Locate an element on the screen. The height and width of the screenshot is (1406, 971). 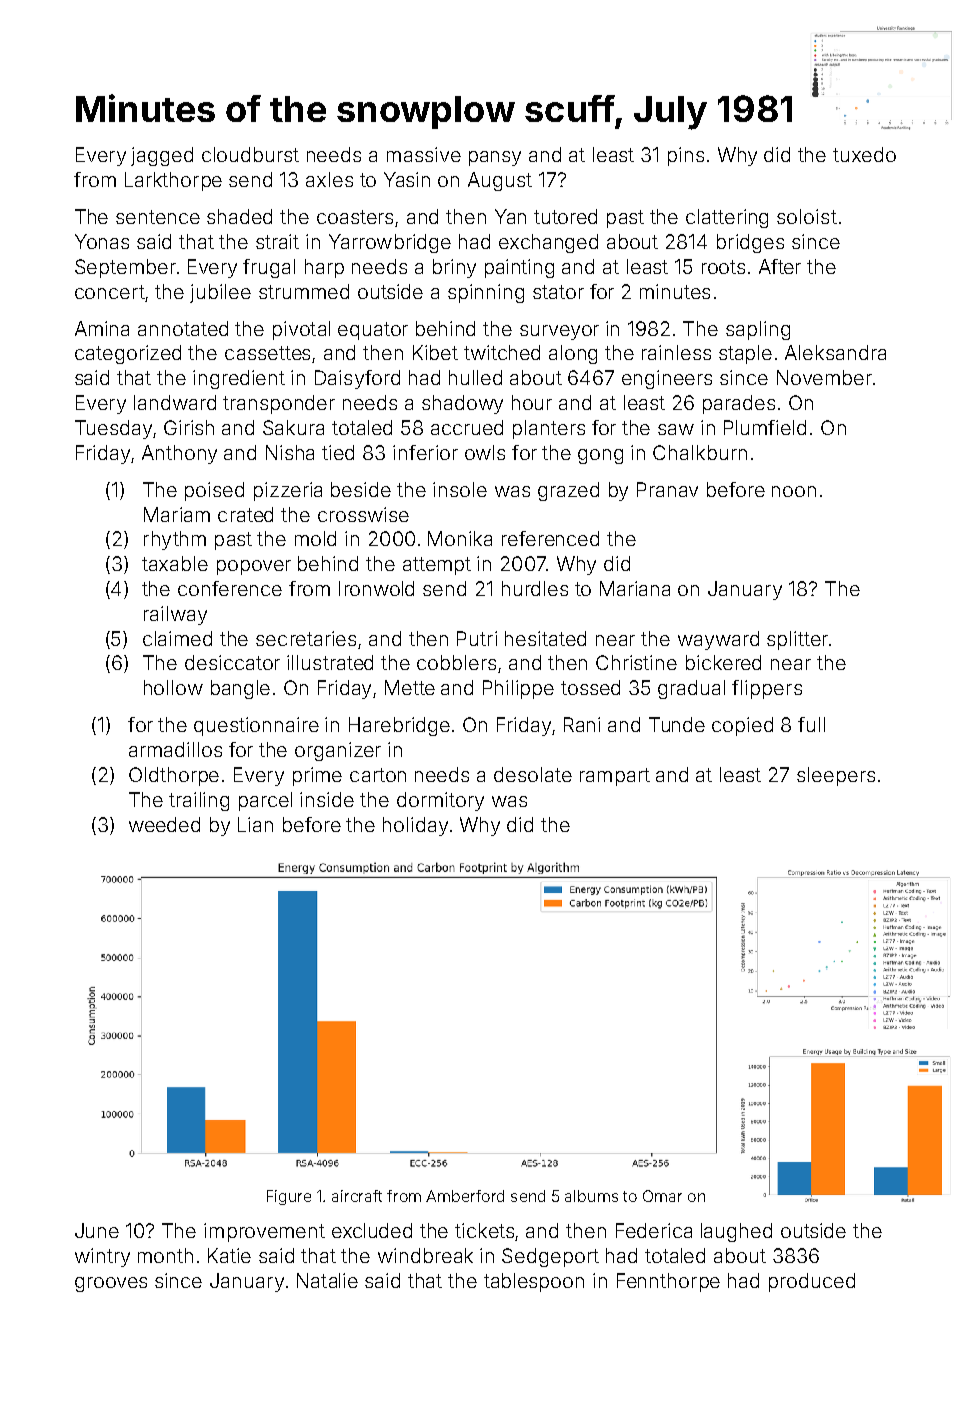
wintry is located at coordinates (102, 1257).
